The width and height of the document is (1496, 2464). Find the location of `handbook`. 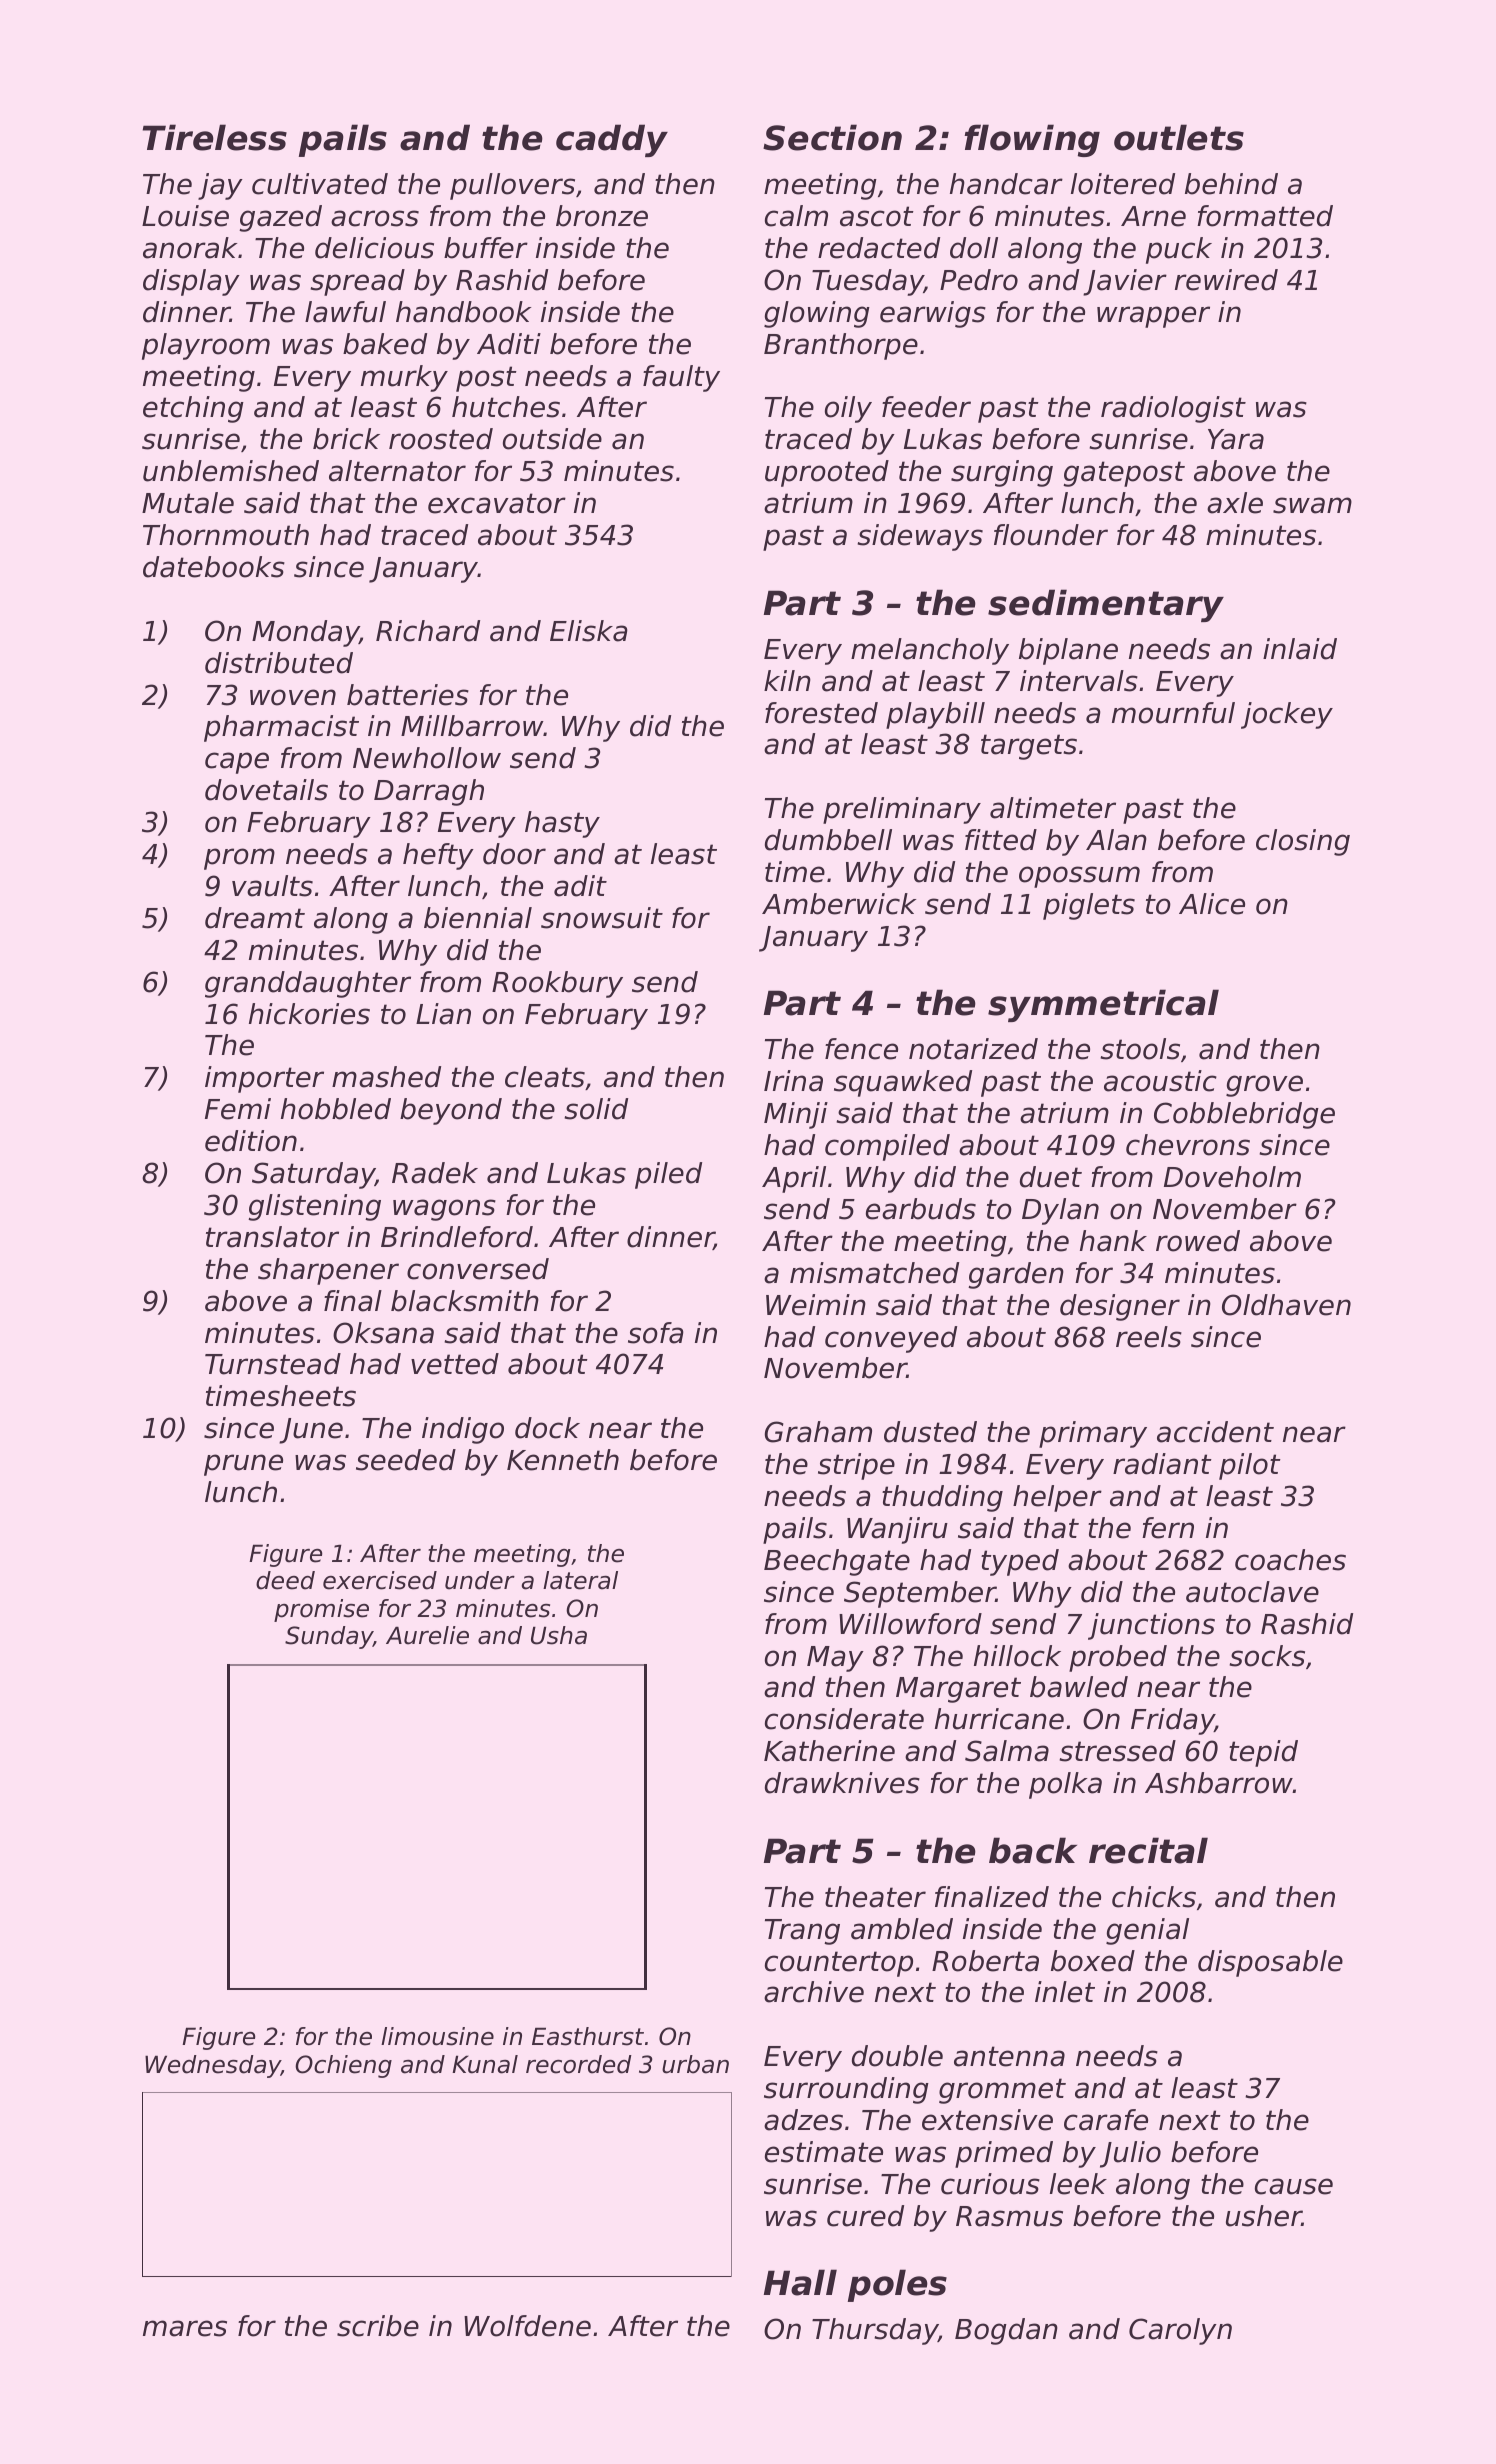

handbook is located at coordinates (463, 312).
